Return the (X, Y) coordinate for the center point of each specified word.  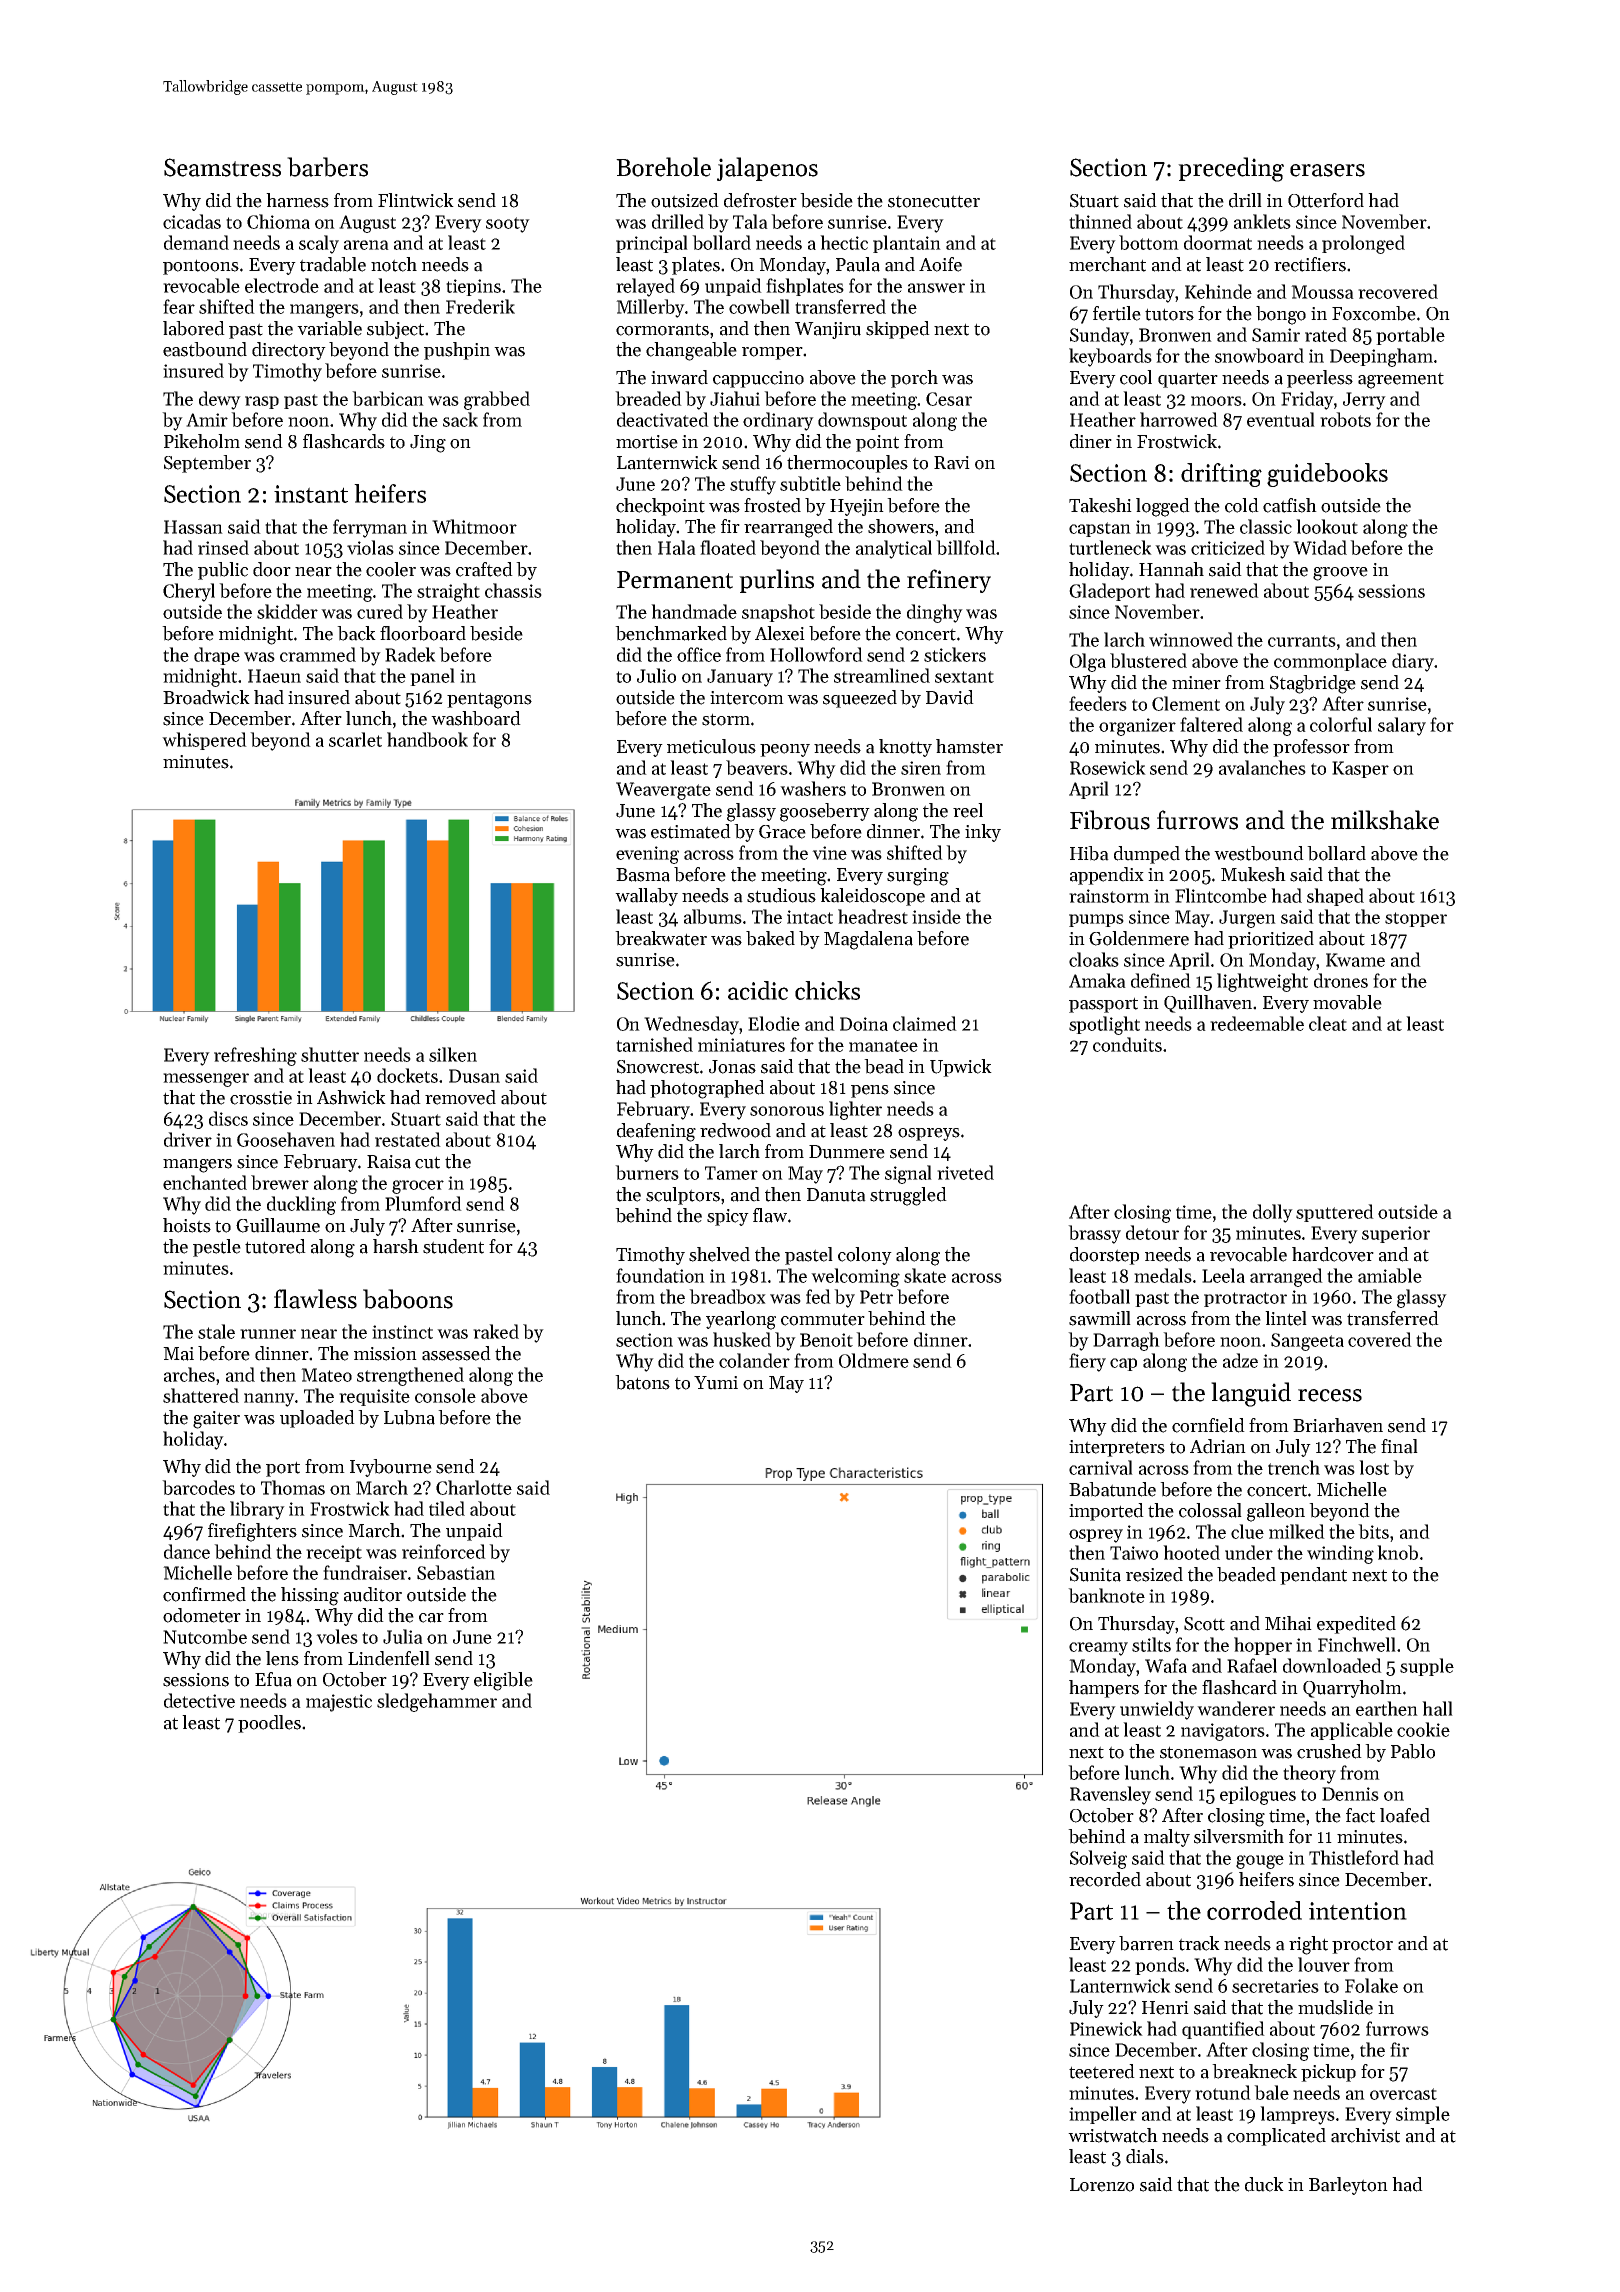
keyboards (1110, 357)
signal (908, 1174)
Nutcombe (205, 1636)
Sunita (1095, 1575)
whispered (204, 741)
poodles (269, 1724)
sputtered (1335, 1213)
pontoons (201, 267)
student (453, 1246)
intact (810, 917)
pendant (1313, 1576)
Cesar (949, 399)
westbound (1259, 853)
